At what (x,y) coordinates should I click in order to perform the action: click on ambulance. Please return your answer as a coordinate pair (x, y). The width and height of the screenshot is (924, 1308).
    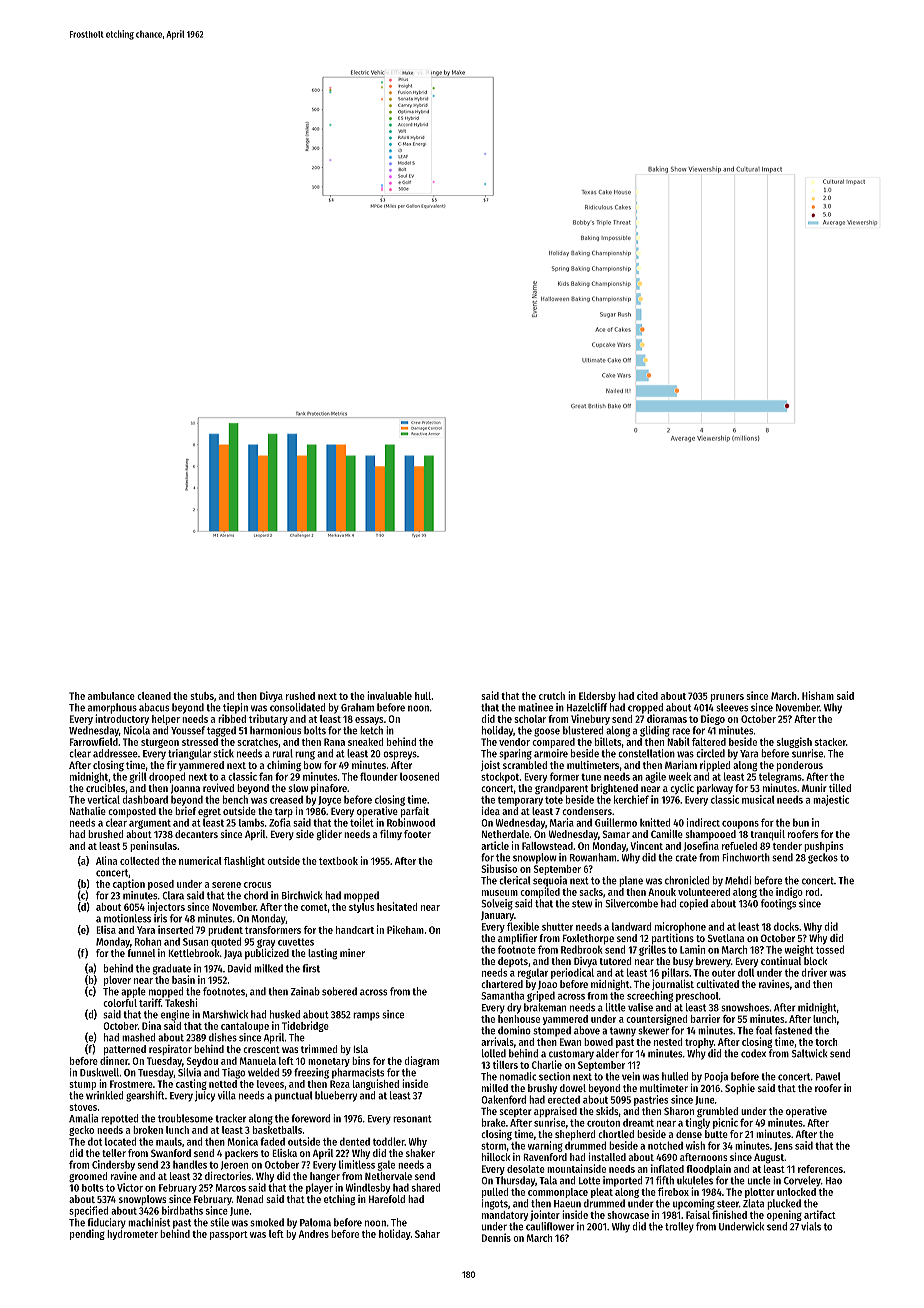
    Looking at the image, I should click on (111, 696).
